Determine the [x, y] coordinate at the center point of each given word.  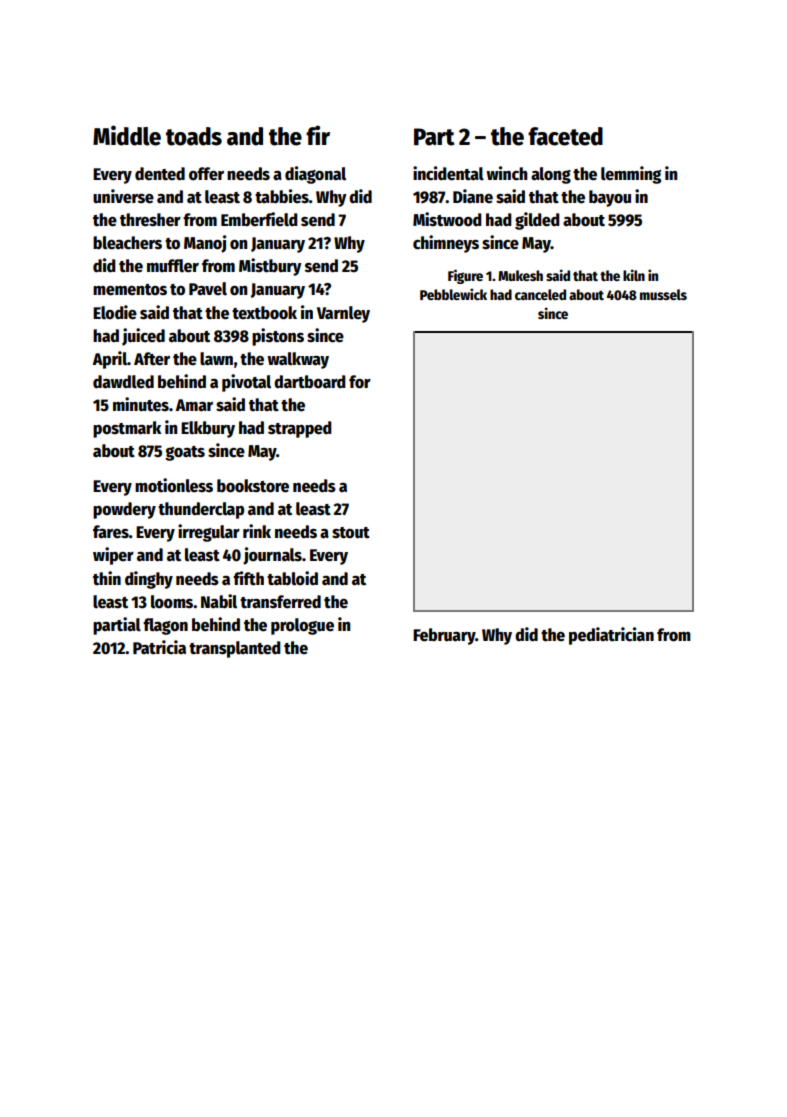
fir [318, 135]
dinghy [149, 580]
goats [185, 453]
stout [351, 533]
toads [194, 136]
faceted [565, 136]
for [360, 382]
